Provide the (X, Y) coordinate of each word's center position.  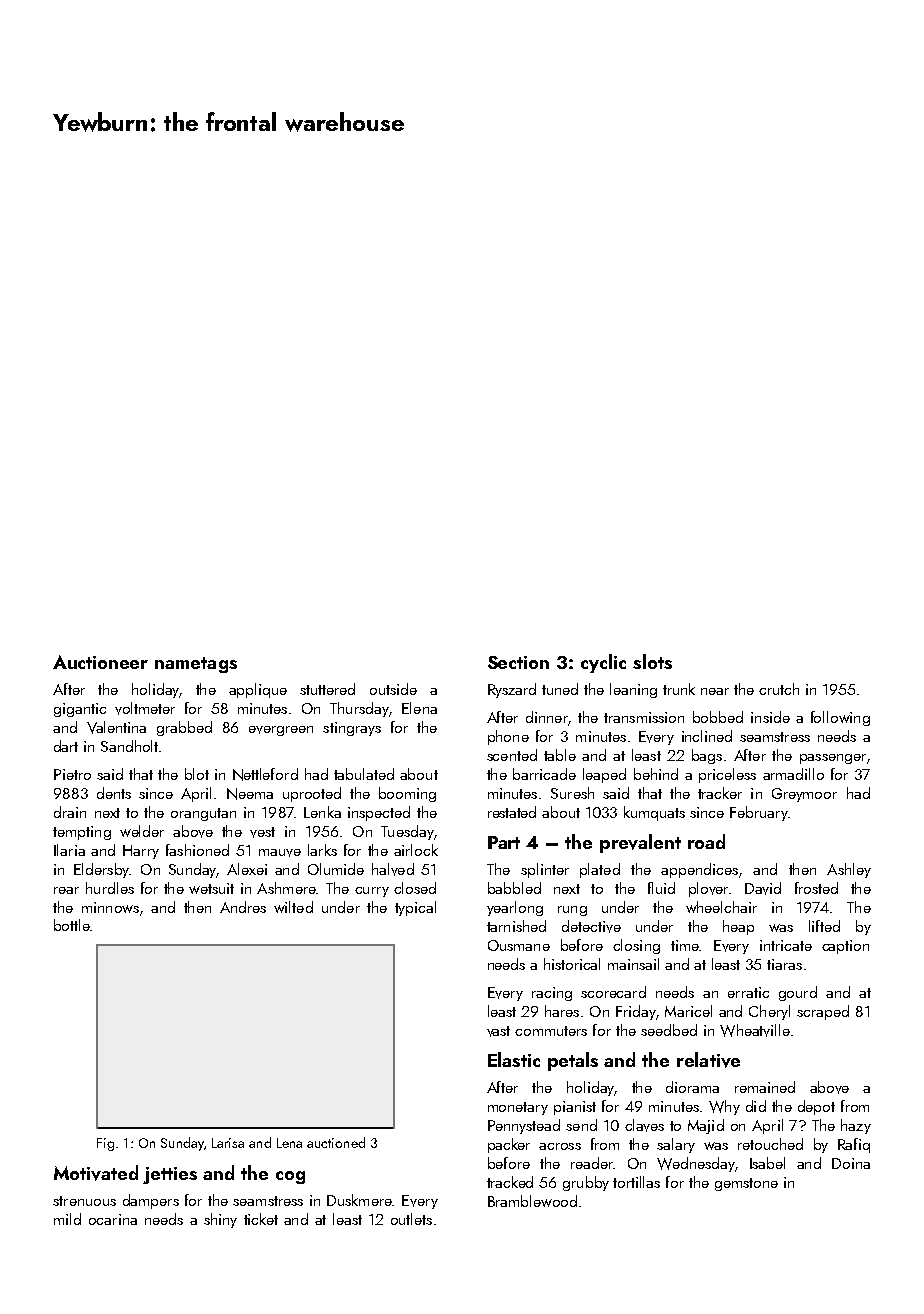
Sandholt (129, 746)
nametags (196, 665)
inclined (707, 736)
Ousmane (519, 945)
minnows (110, 907)
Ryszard (512, 690)
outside (393, 689)
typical (415, 908)
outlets (411, 1219)
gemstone (746, 1184)
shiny (220, 1220)
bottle (72, 925)
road (706, 841)
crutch (779, 689)
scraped (823, 1012)
